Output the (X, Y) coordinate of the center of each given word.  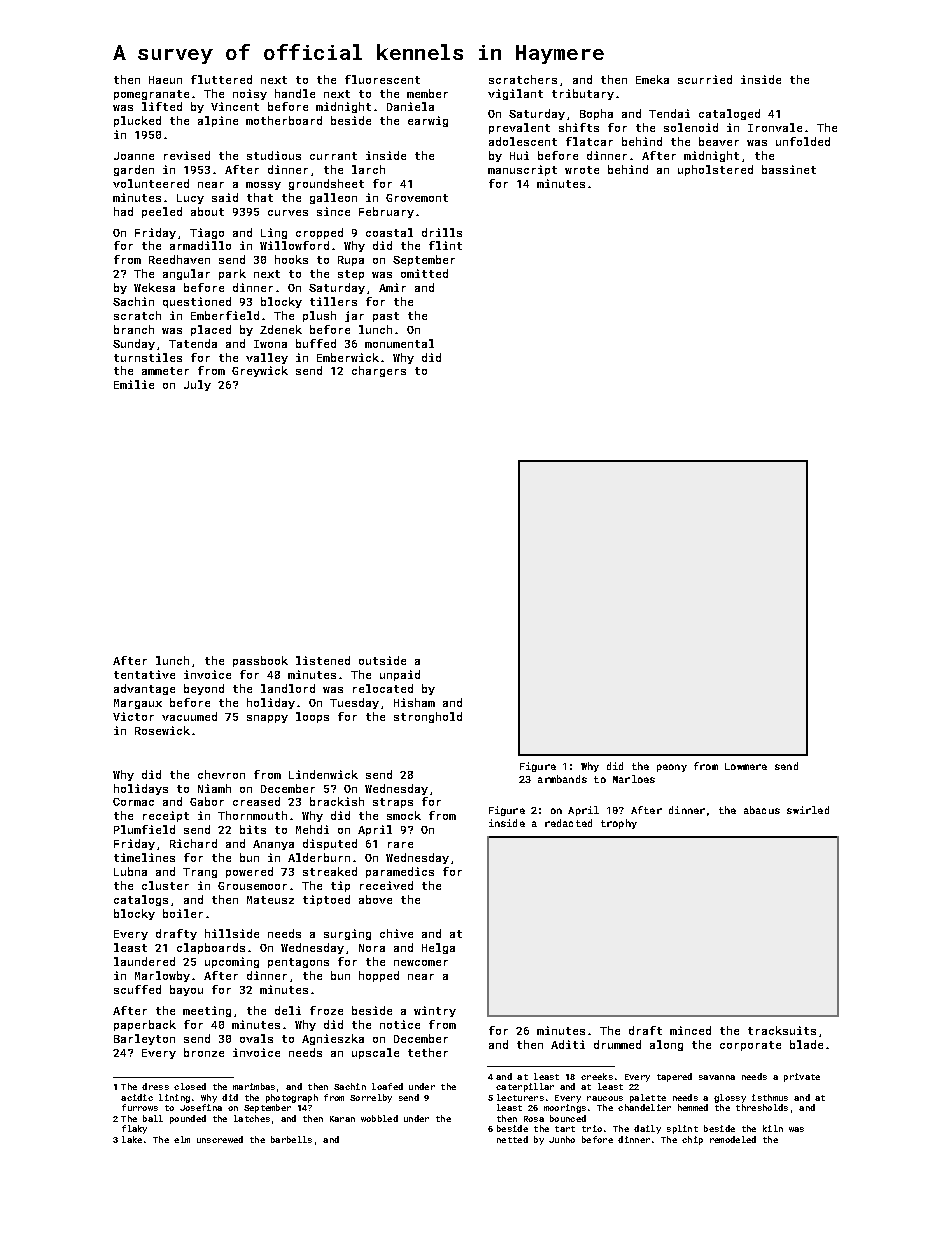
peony (672, 768)
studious (274, 155)
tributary (583, 94)
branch (134, 329)
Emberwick (348, 357)
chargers (379, 371)
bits (253, 829)
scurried (705, 79)
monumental (399, 343)
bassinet (789, 169)
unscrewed (220, 1139)
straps (393, 803)
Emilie (134, 384)
